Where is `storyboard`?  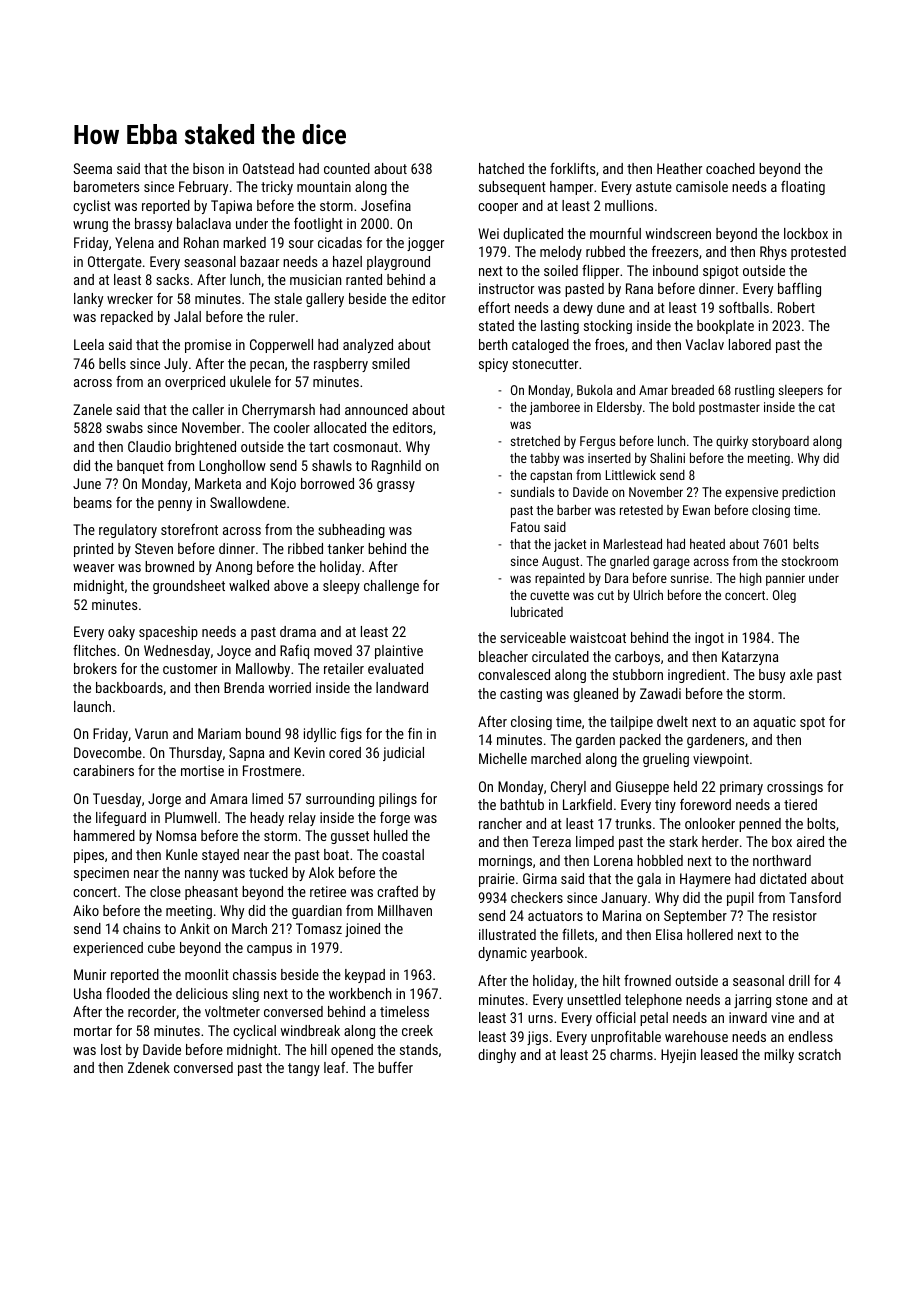
storyboard is located at coordinates (780, 442).
